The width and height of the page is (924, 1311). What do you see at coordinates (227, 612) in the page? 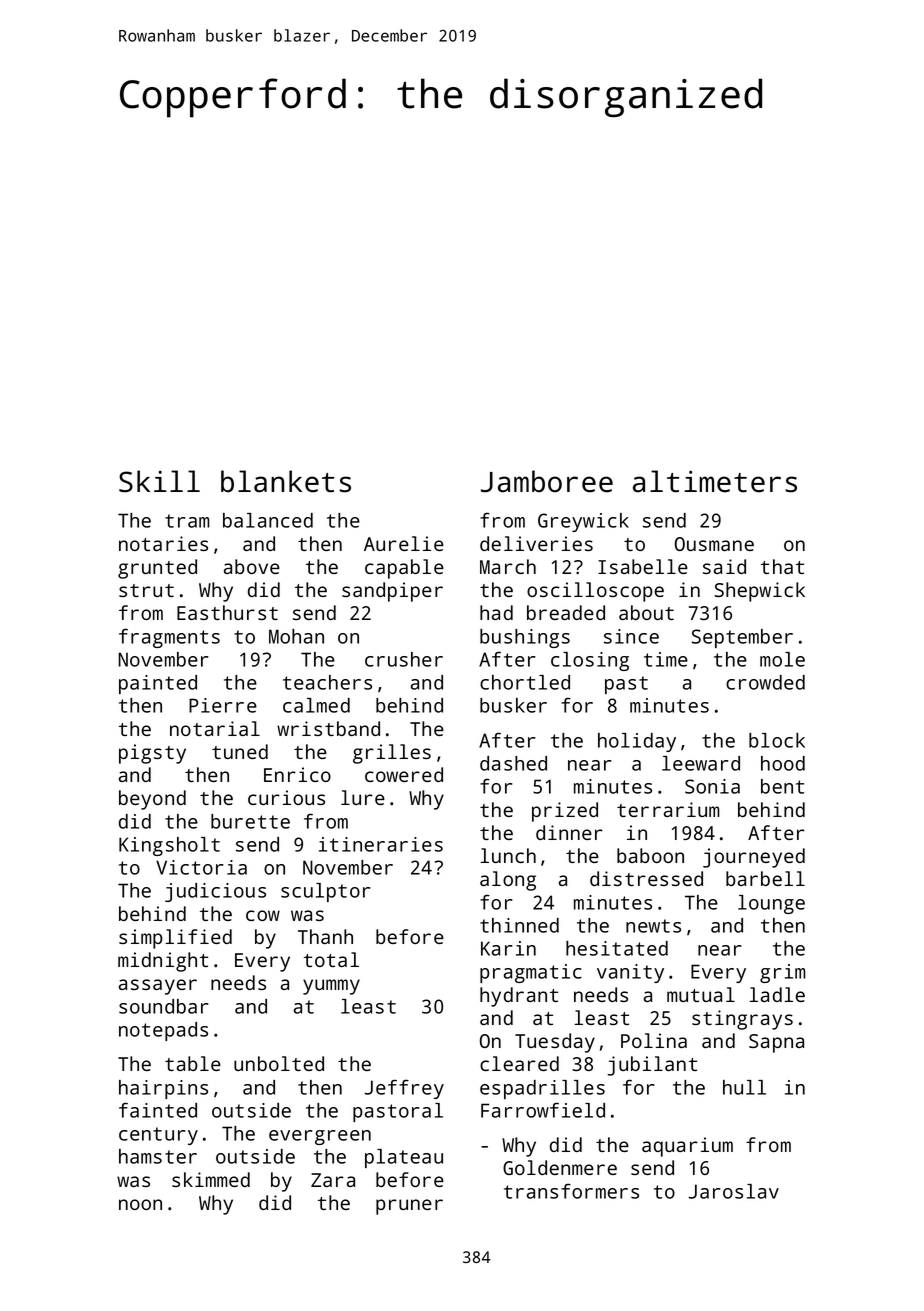
I see `Easthurst` at bounding box center [227, 612].
